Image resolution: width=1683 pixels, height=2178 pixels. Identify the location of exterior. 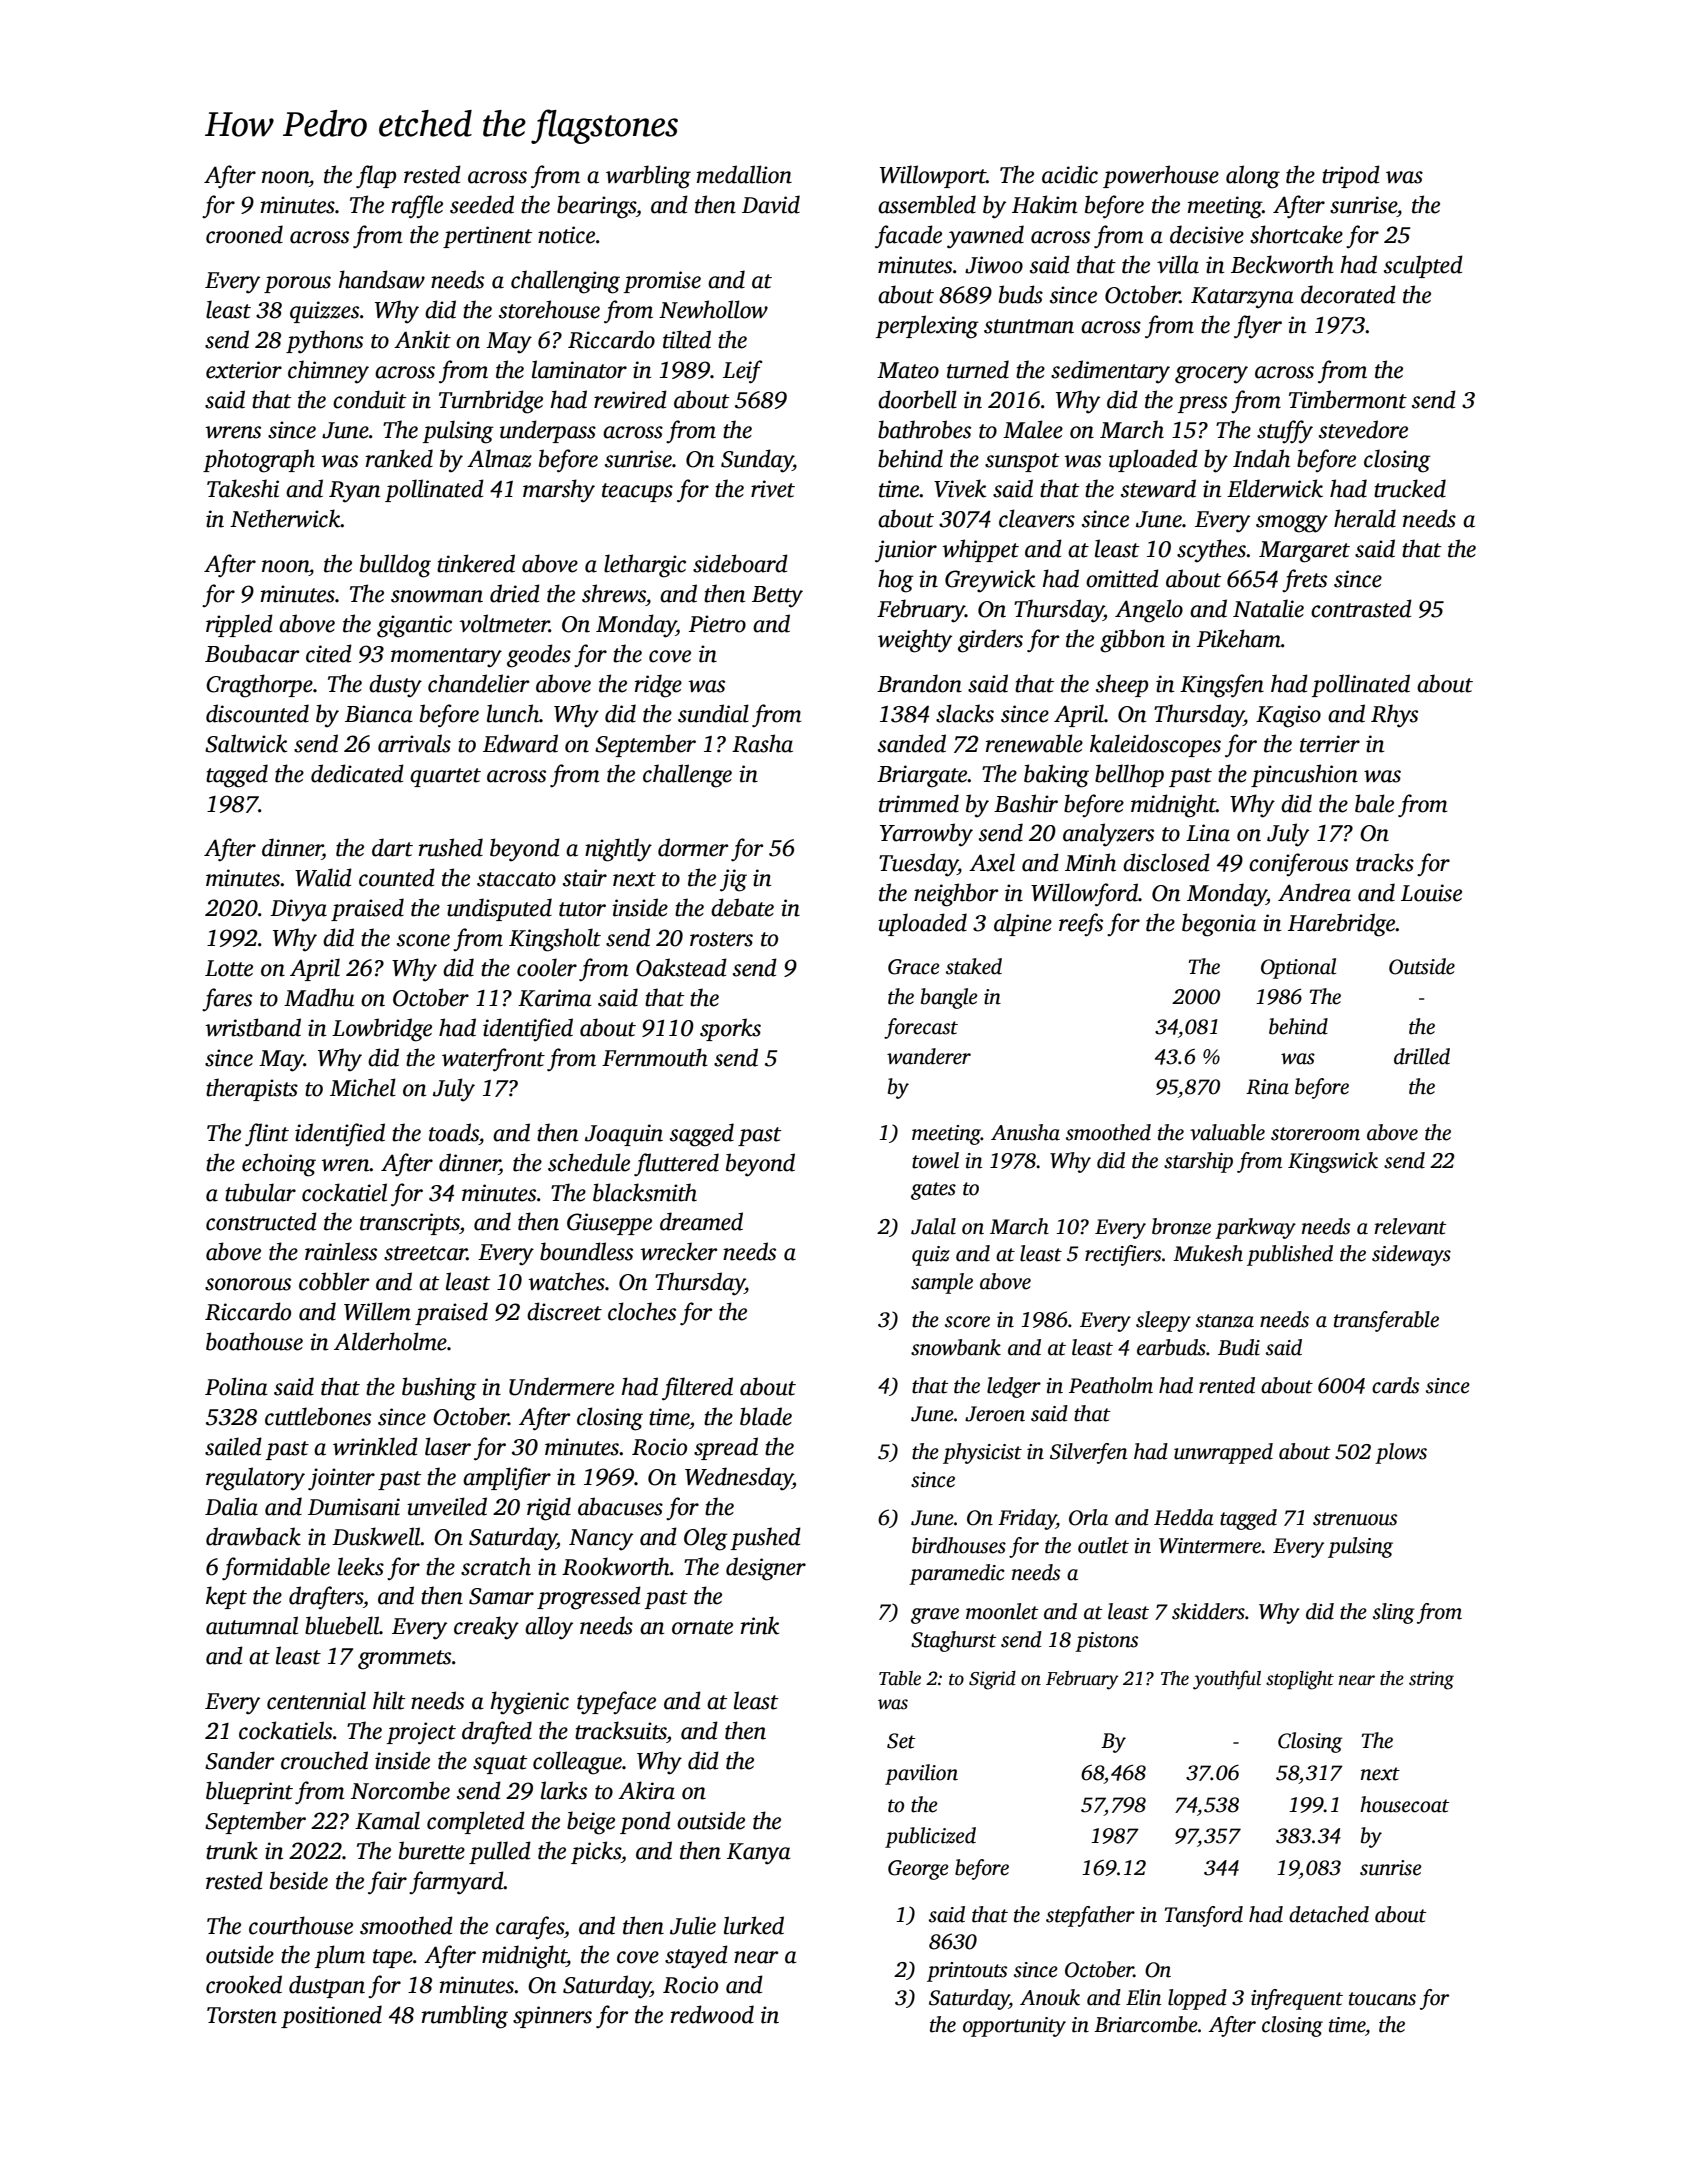
(244, 370).
